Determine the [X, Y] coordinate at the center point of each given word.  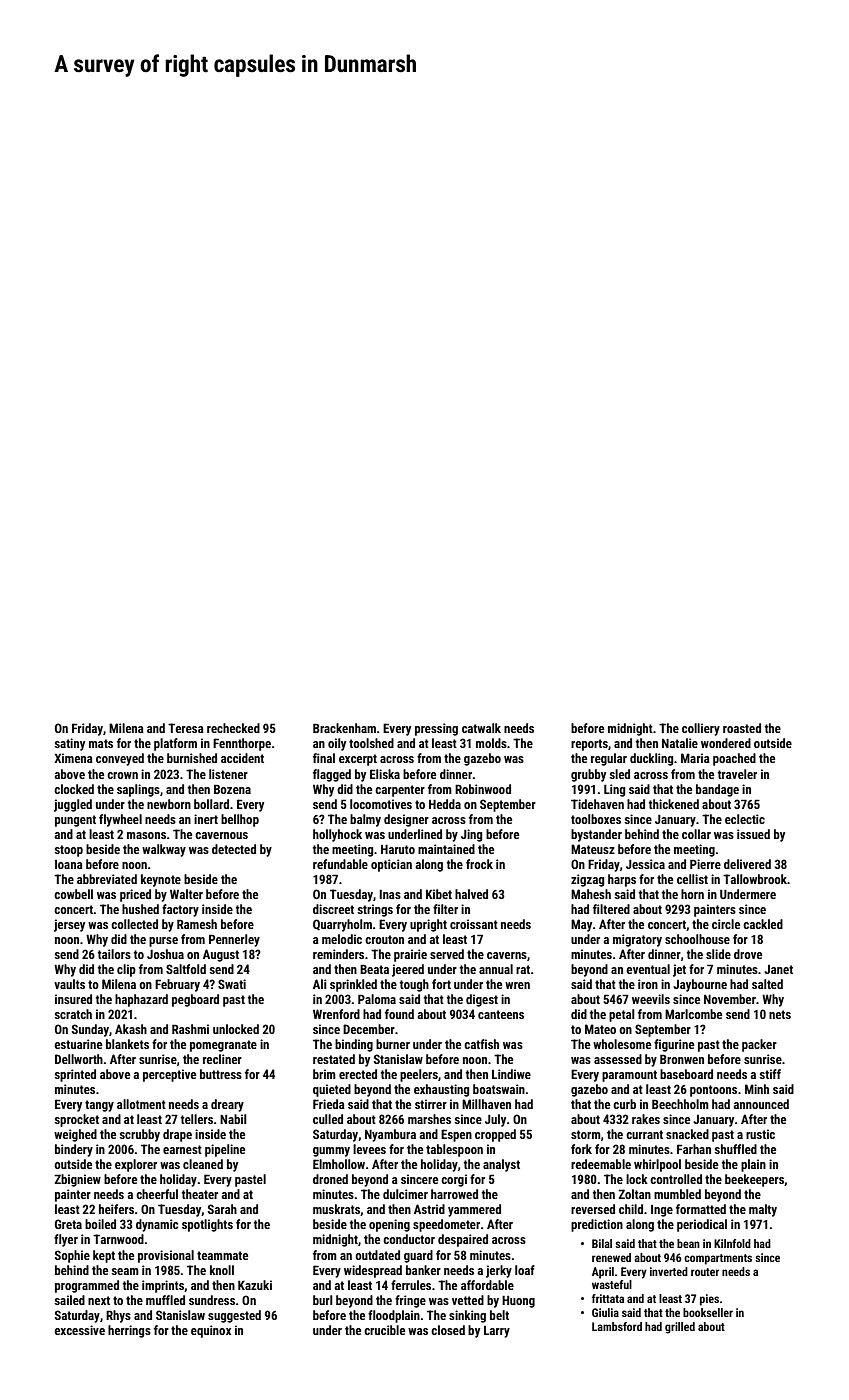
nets [780, 1014]
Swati [232, 984]
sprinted [75, 1075]
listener [228, 774]
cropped [495, 1135]
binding [354, 1045]
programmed [87, 1286]
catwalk [481, 728]
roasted [742, 728]
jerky [499, 1271]
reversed [593, 1209]
